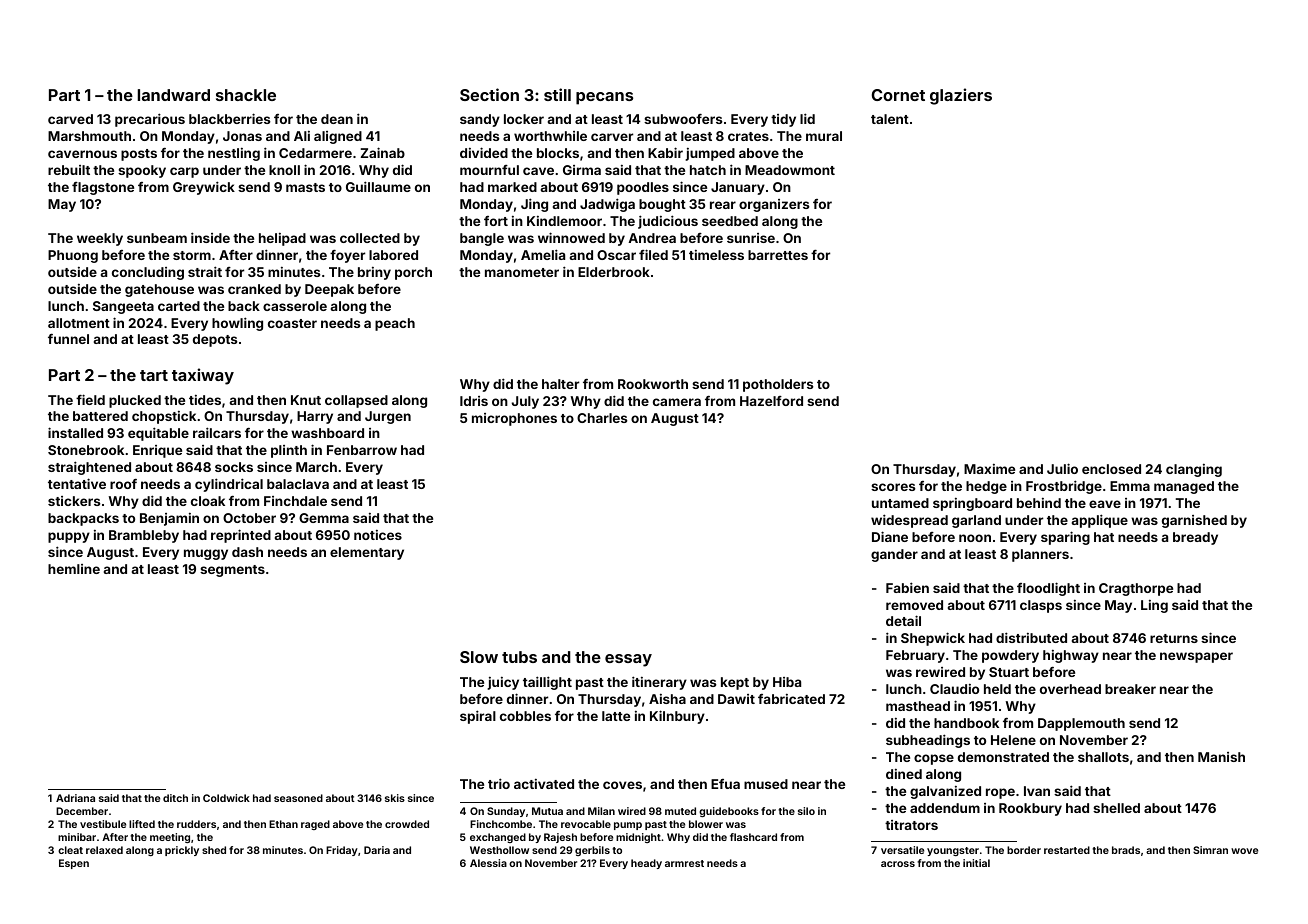  What do you see at coordinates (933, 639) in the page?
I see `Shepwick` at bounding box center [933, 639].
